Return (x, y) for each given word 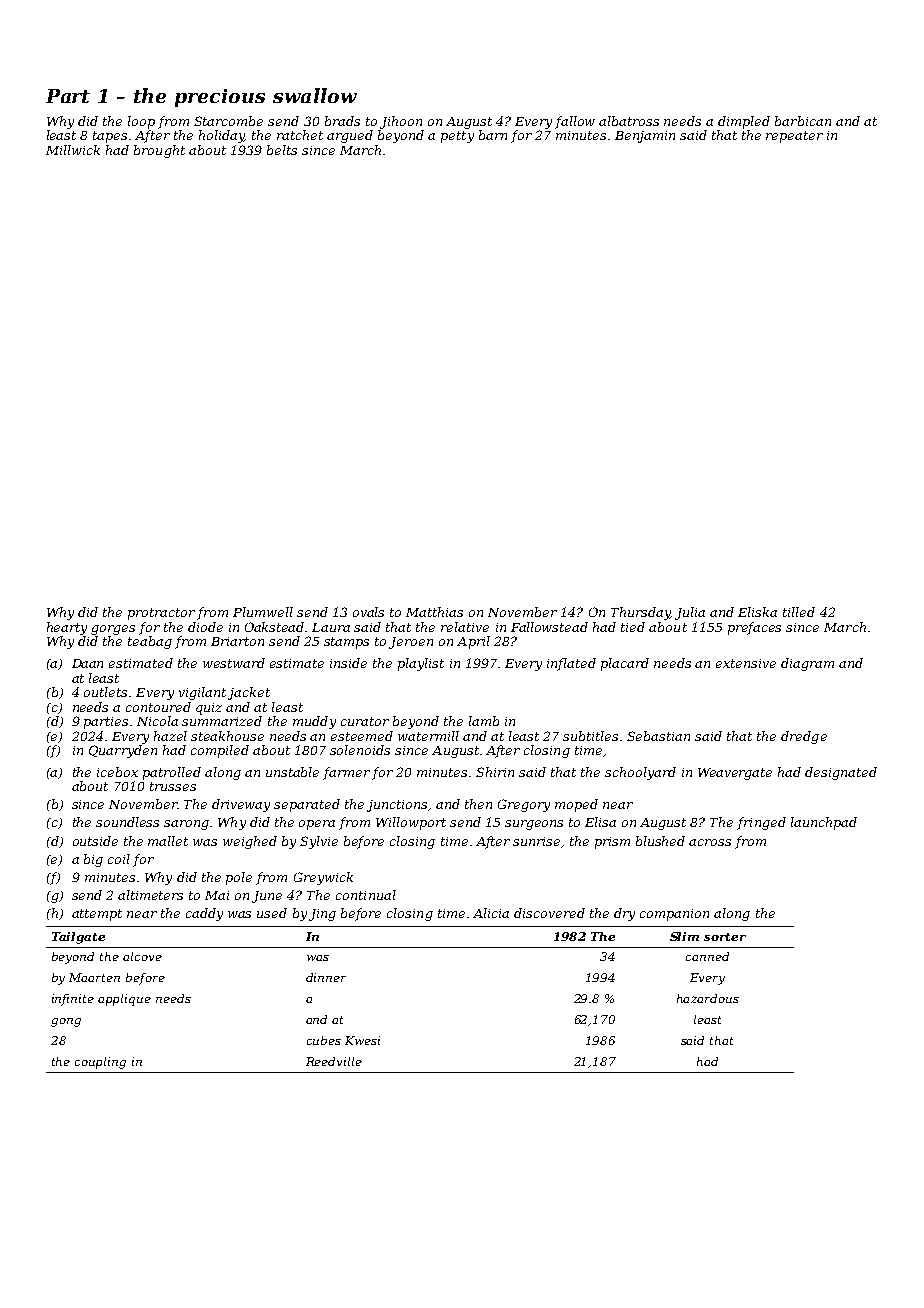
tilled (799, 612)
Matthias (434, 612)
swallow (315, 95)
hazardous (708, 998)
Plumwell (263, 612)
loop (141, 122)
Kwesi (362, 1040)
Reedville (334, 1061)
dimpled (744, 122)
